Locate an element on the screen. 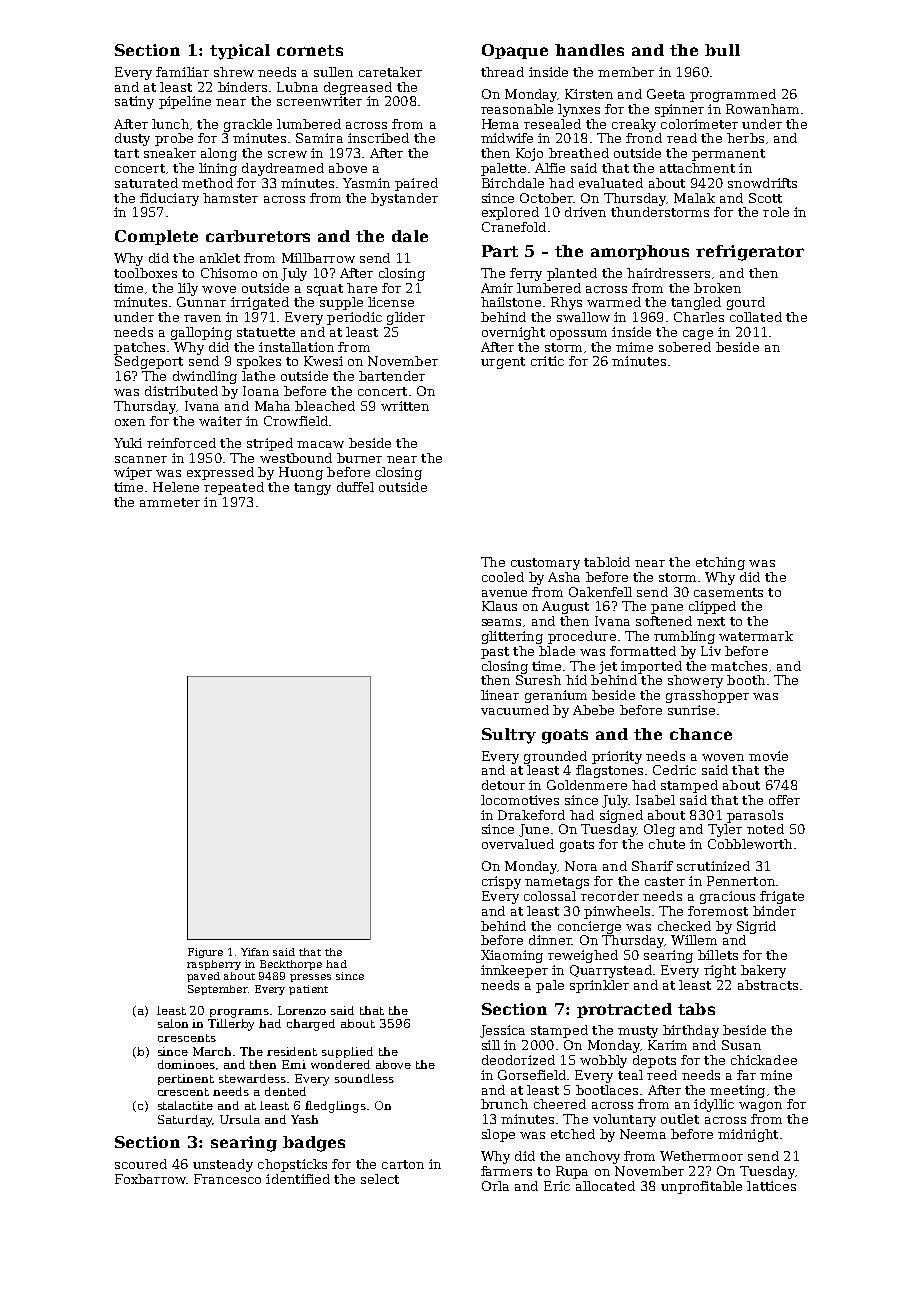 The image size is (924, 1308). Karim is located at coordinates (667, 1045).
